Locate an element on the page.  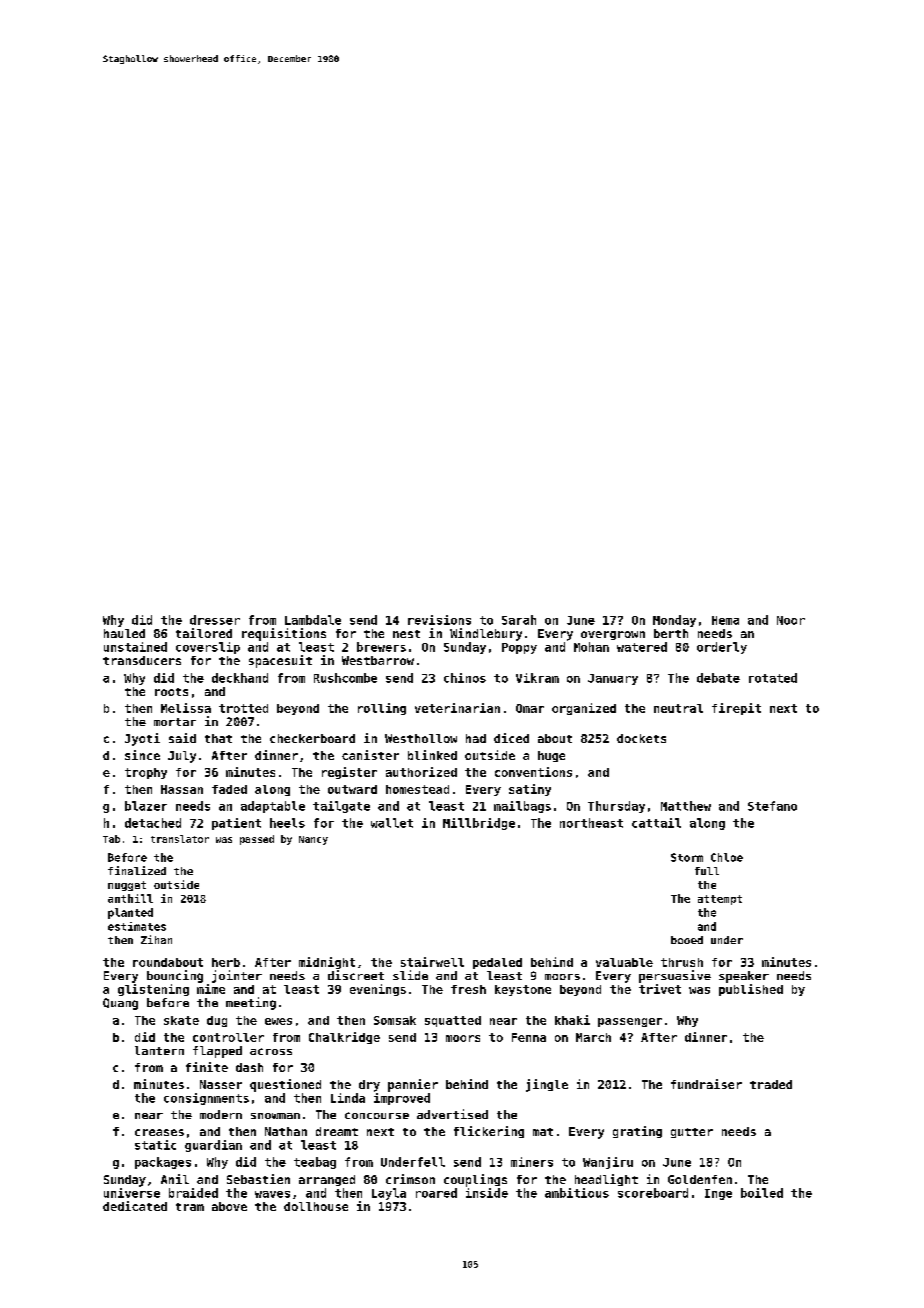
berth is located at coordinates (671, 633).
